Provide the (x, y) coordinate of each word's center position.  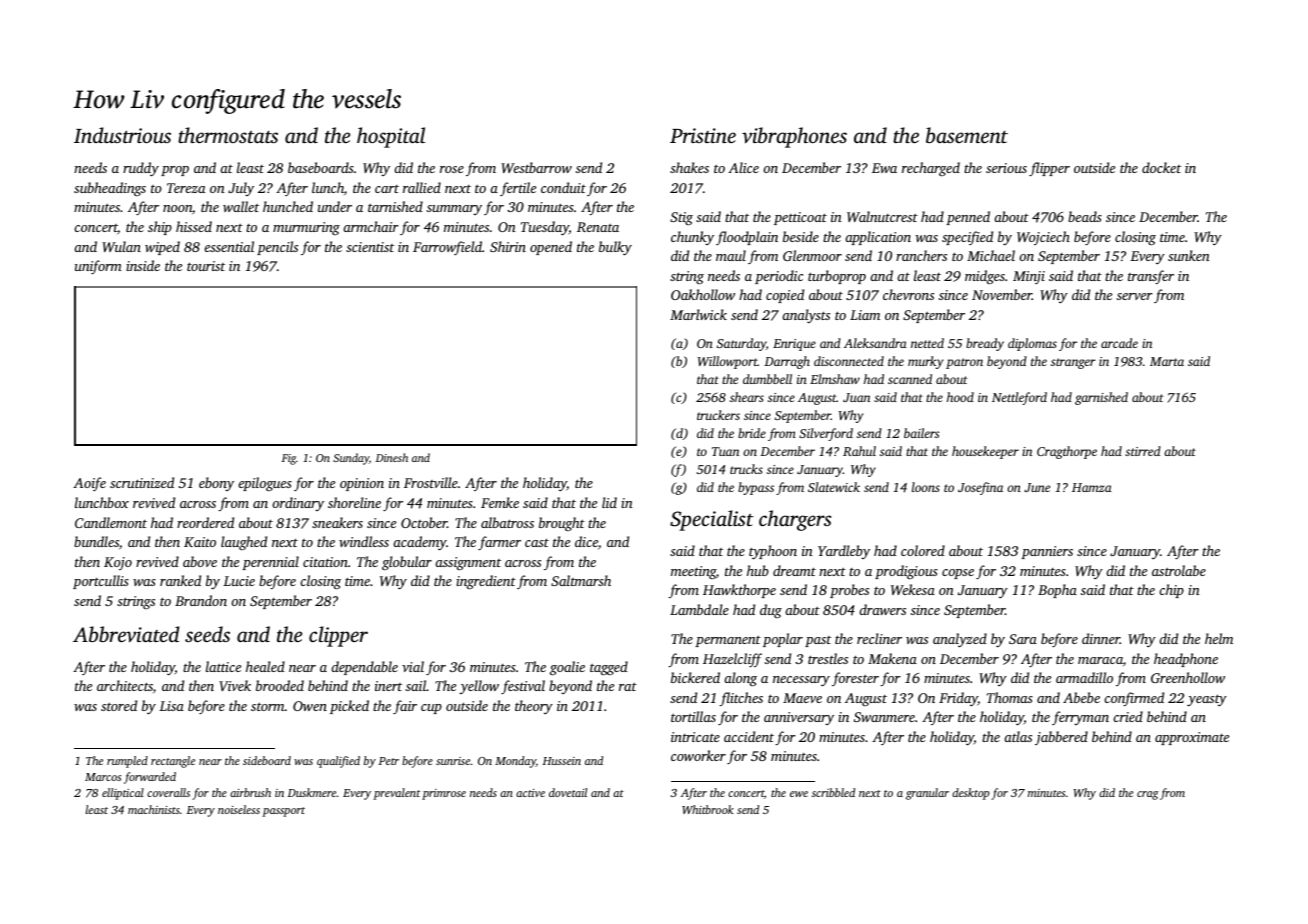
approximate (1192, 738)
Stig (681, 218)
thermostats (228, 135)
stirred (1143, 451)
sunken (1189, 255)
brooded (280, 685)
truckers (718, 415)
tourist (206, 266)
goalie (567, 668)
